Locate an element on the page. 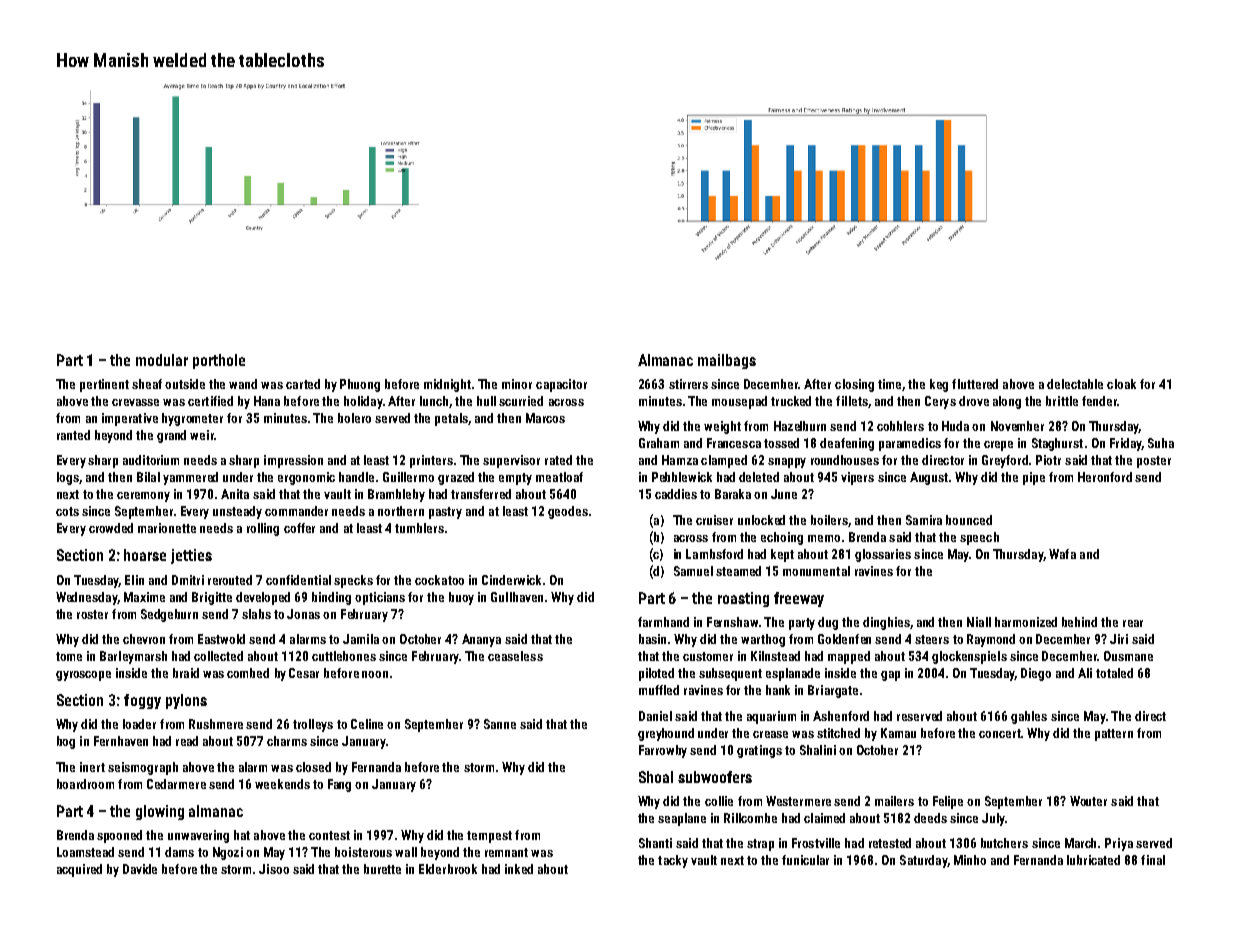 The width and height of the document is (1233, 952). Sanne is located at coordinates (500, 724).
